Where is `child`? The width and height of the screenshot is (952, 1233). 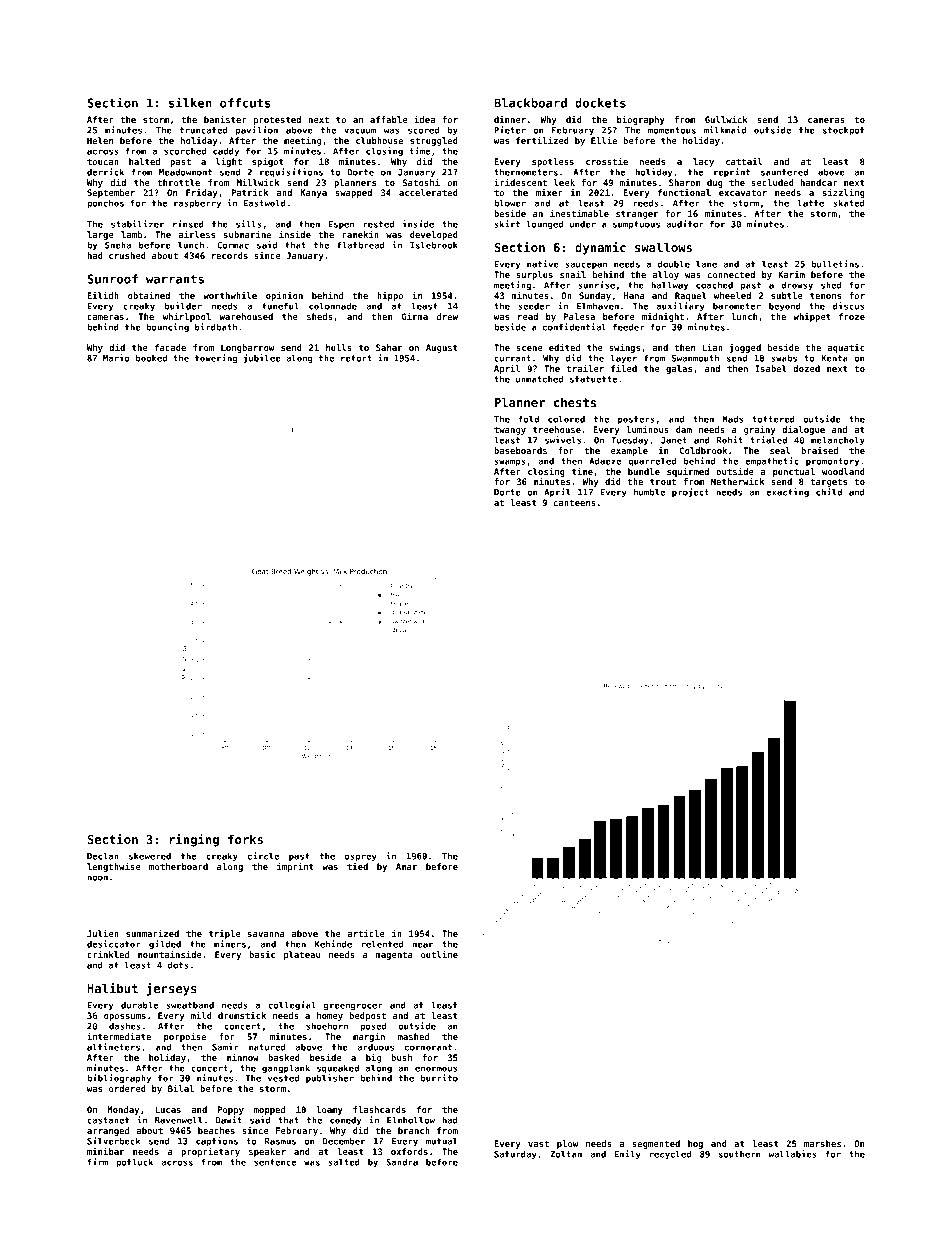 child is located at coordinates (829, 492).
